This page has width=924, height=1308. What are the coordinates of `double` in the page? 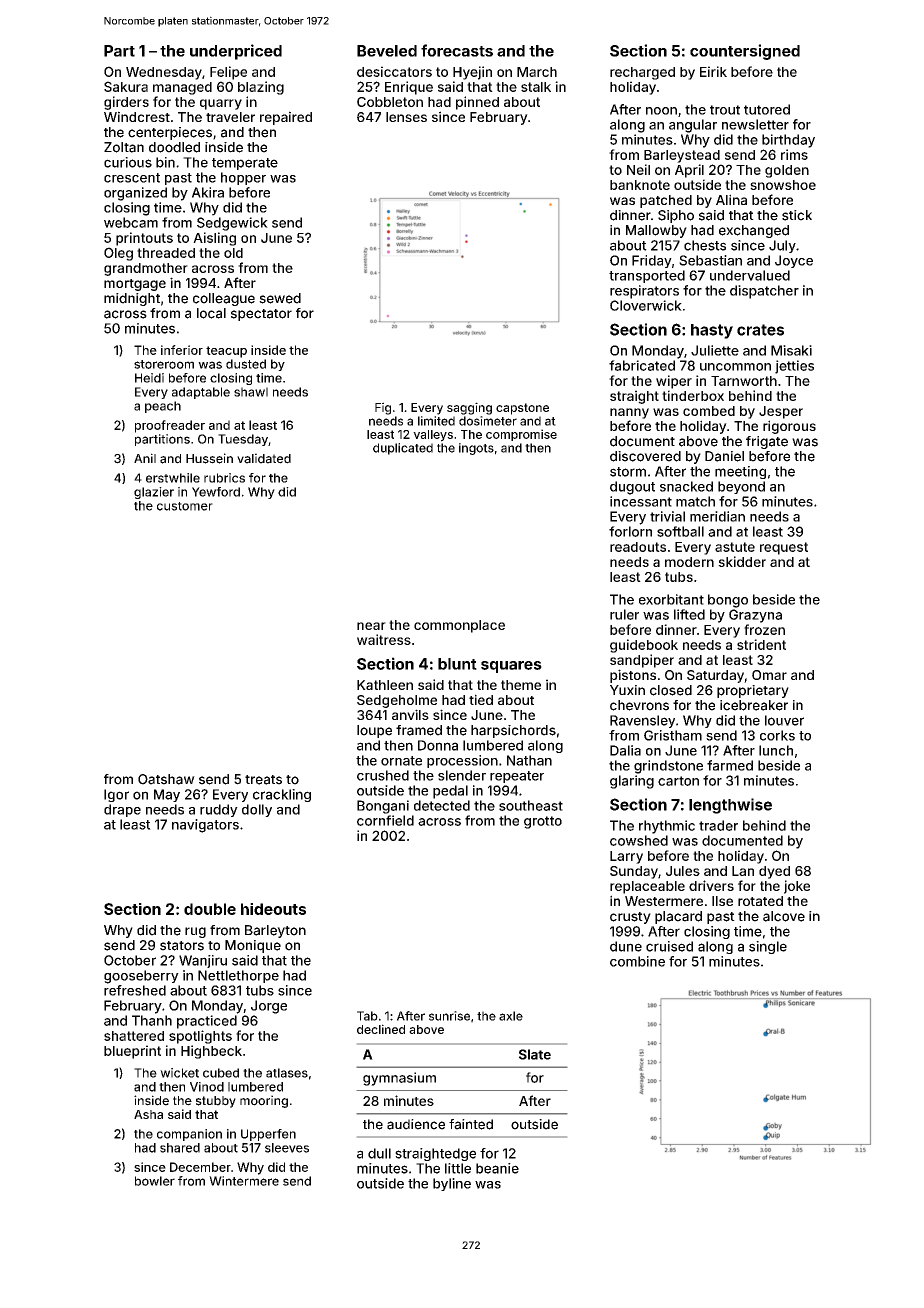 It's located at (210, 909).
